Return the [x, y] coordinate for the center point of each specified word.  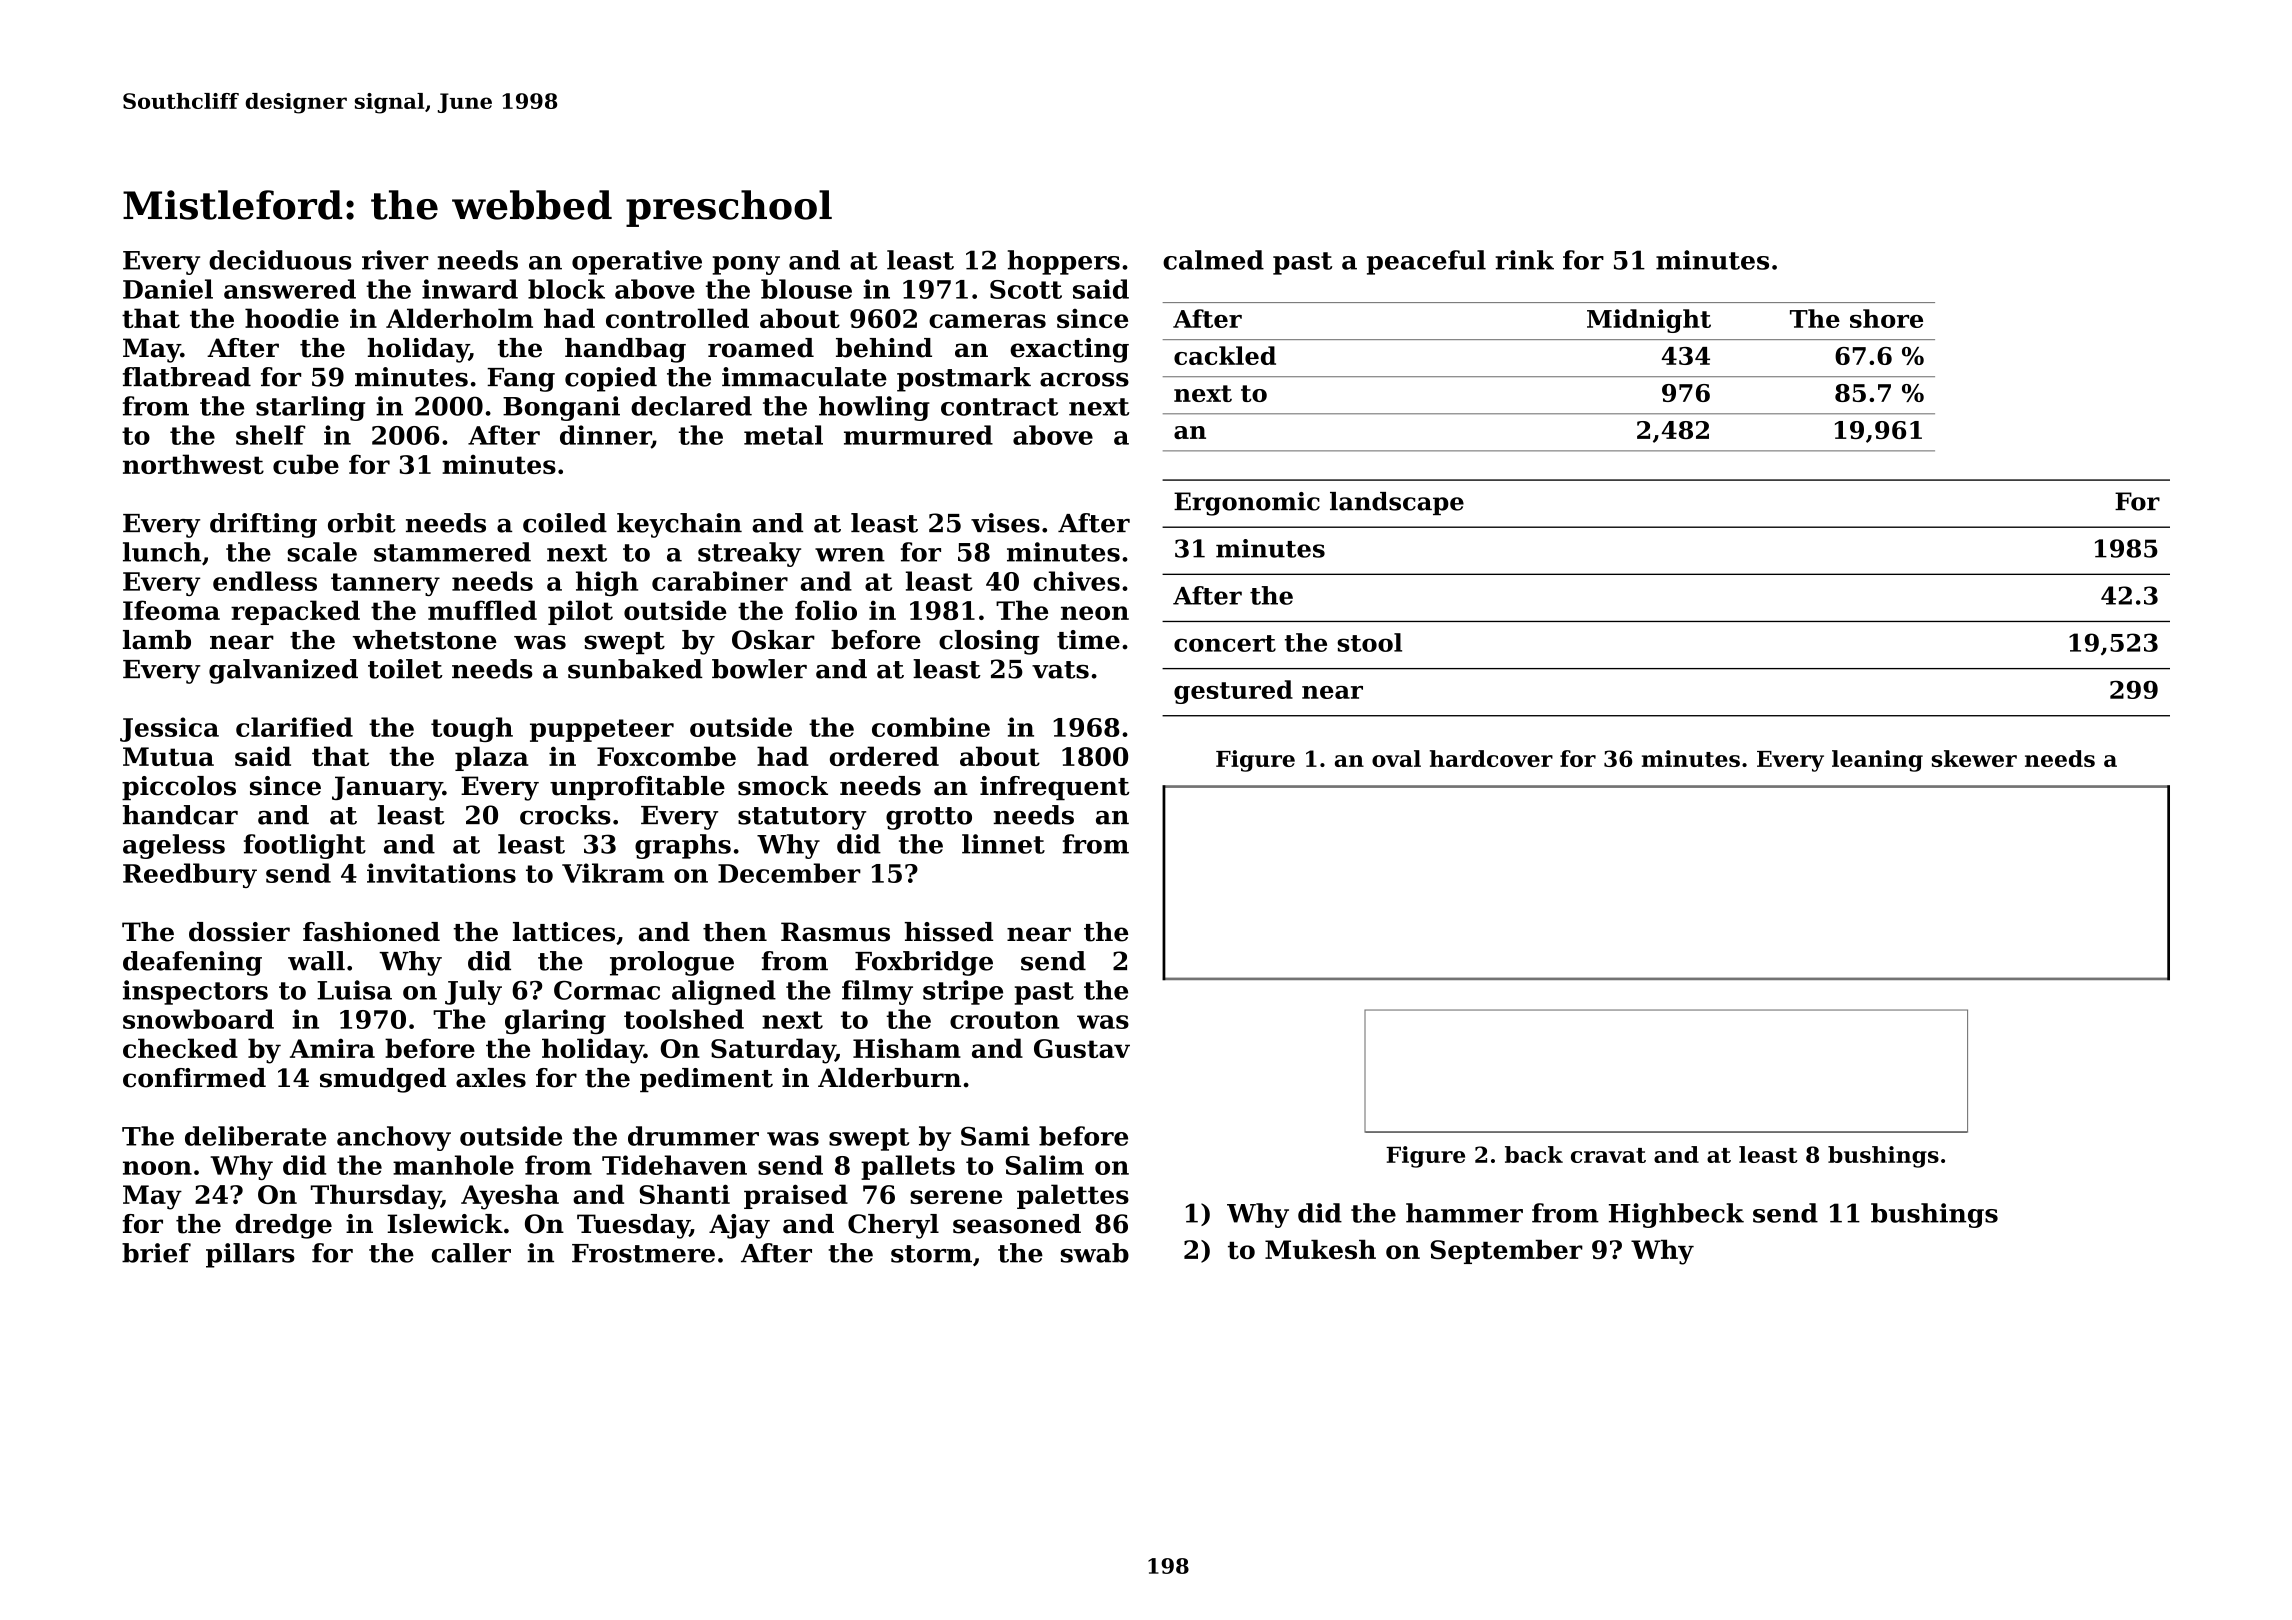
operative [637, 262]
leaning [1877, 761]
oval [1396, 758]
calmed [1213, 260]
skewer [1974, 758]
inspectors [195, 992]
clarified [294, 727]
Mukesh [1320, 1249]
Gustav [1082, 1048]
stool [1369, 642]
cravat [1608, 1155]
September [1506, 1251]
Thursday [376, 1197]
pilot [580, 612]
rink [1524, 260]
